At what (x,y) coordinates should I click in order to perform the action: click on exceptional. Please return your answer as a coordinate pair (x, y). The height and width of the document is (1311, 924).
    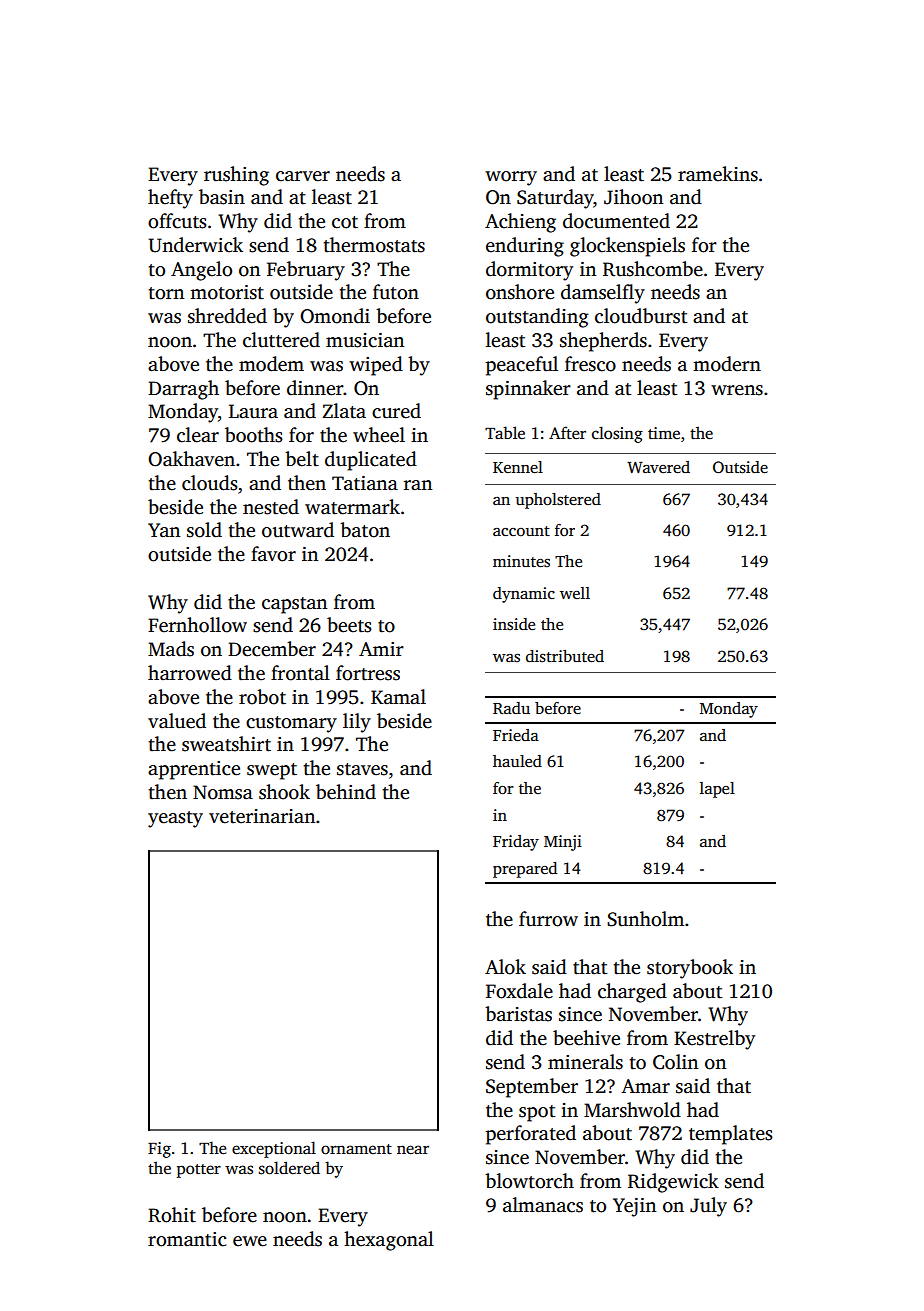
    Looking at the image, I should click on (274, 1149).
